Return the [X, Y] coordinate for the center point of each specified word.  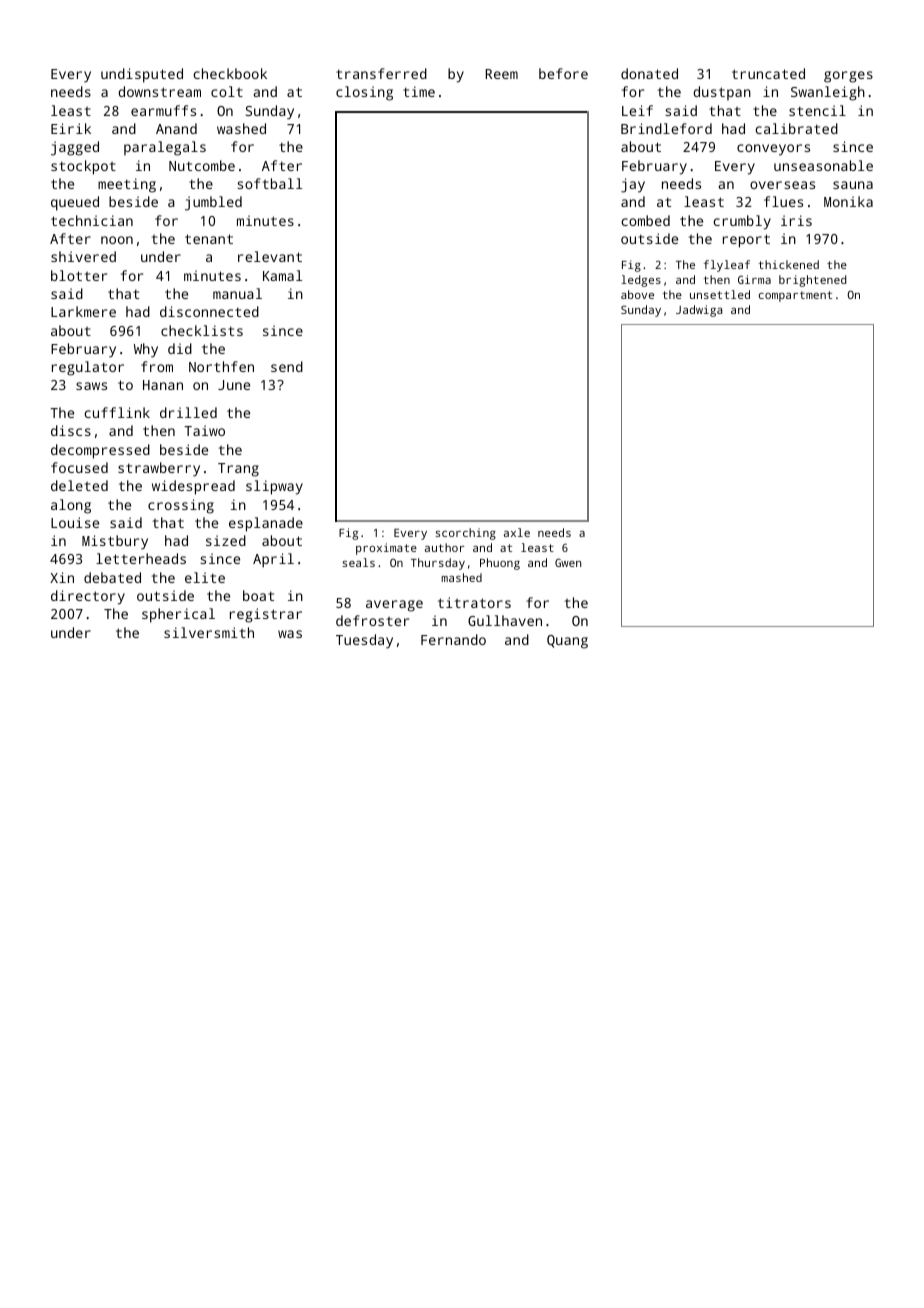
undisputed [142, 75]
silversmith [209, 632]
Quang [567, 642]
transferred [381, 73]
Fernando [453, 639]
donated [649, 73]
